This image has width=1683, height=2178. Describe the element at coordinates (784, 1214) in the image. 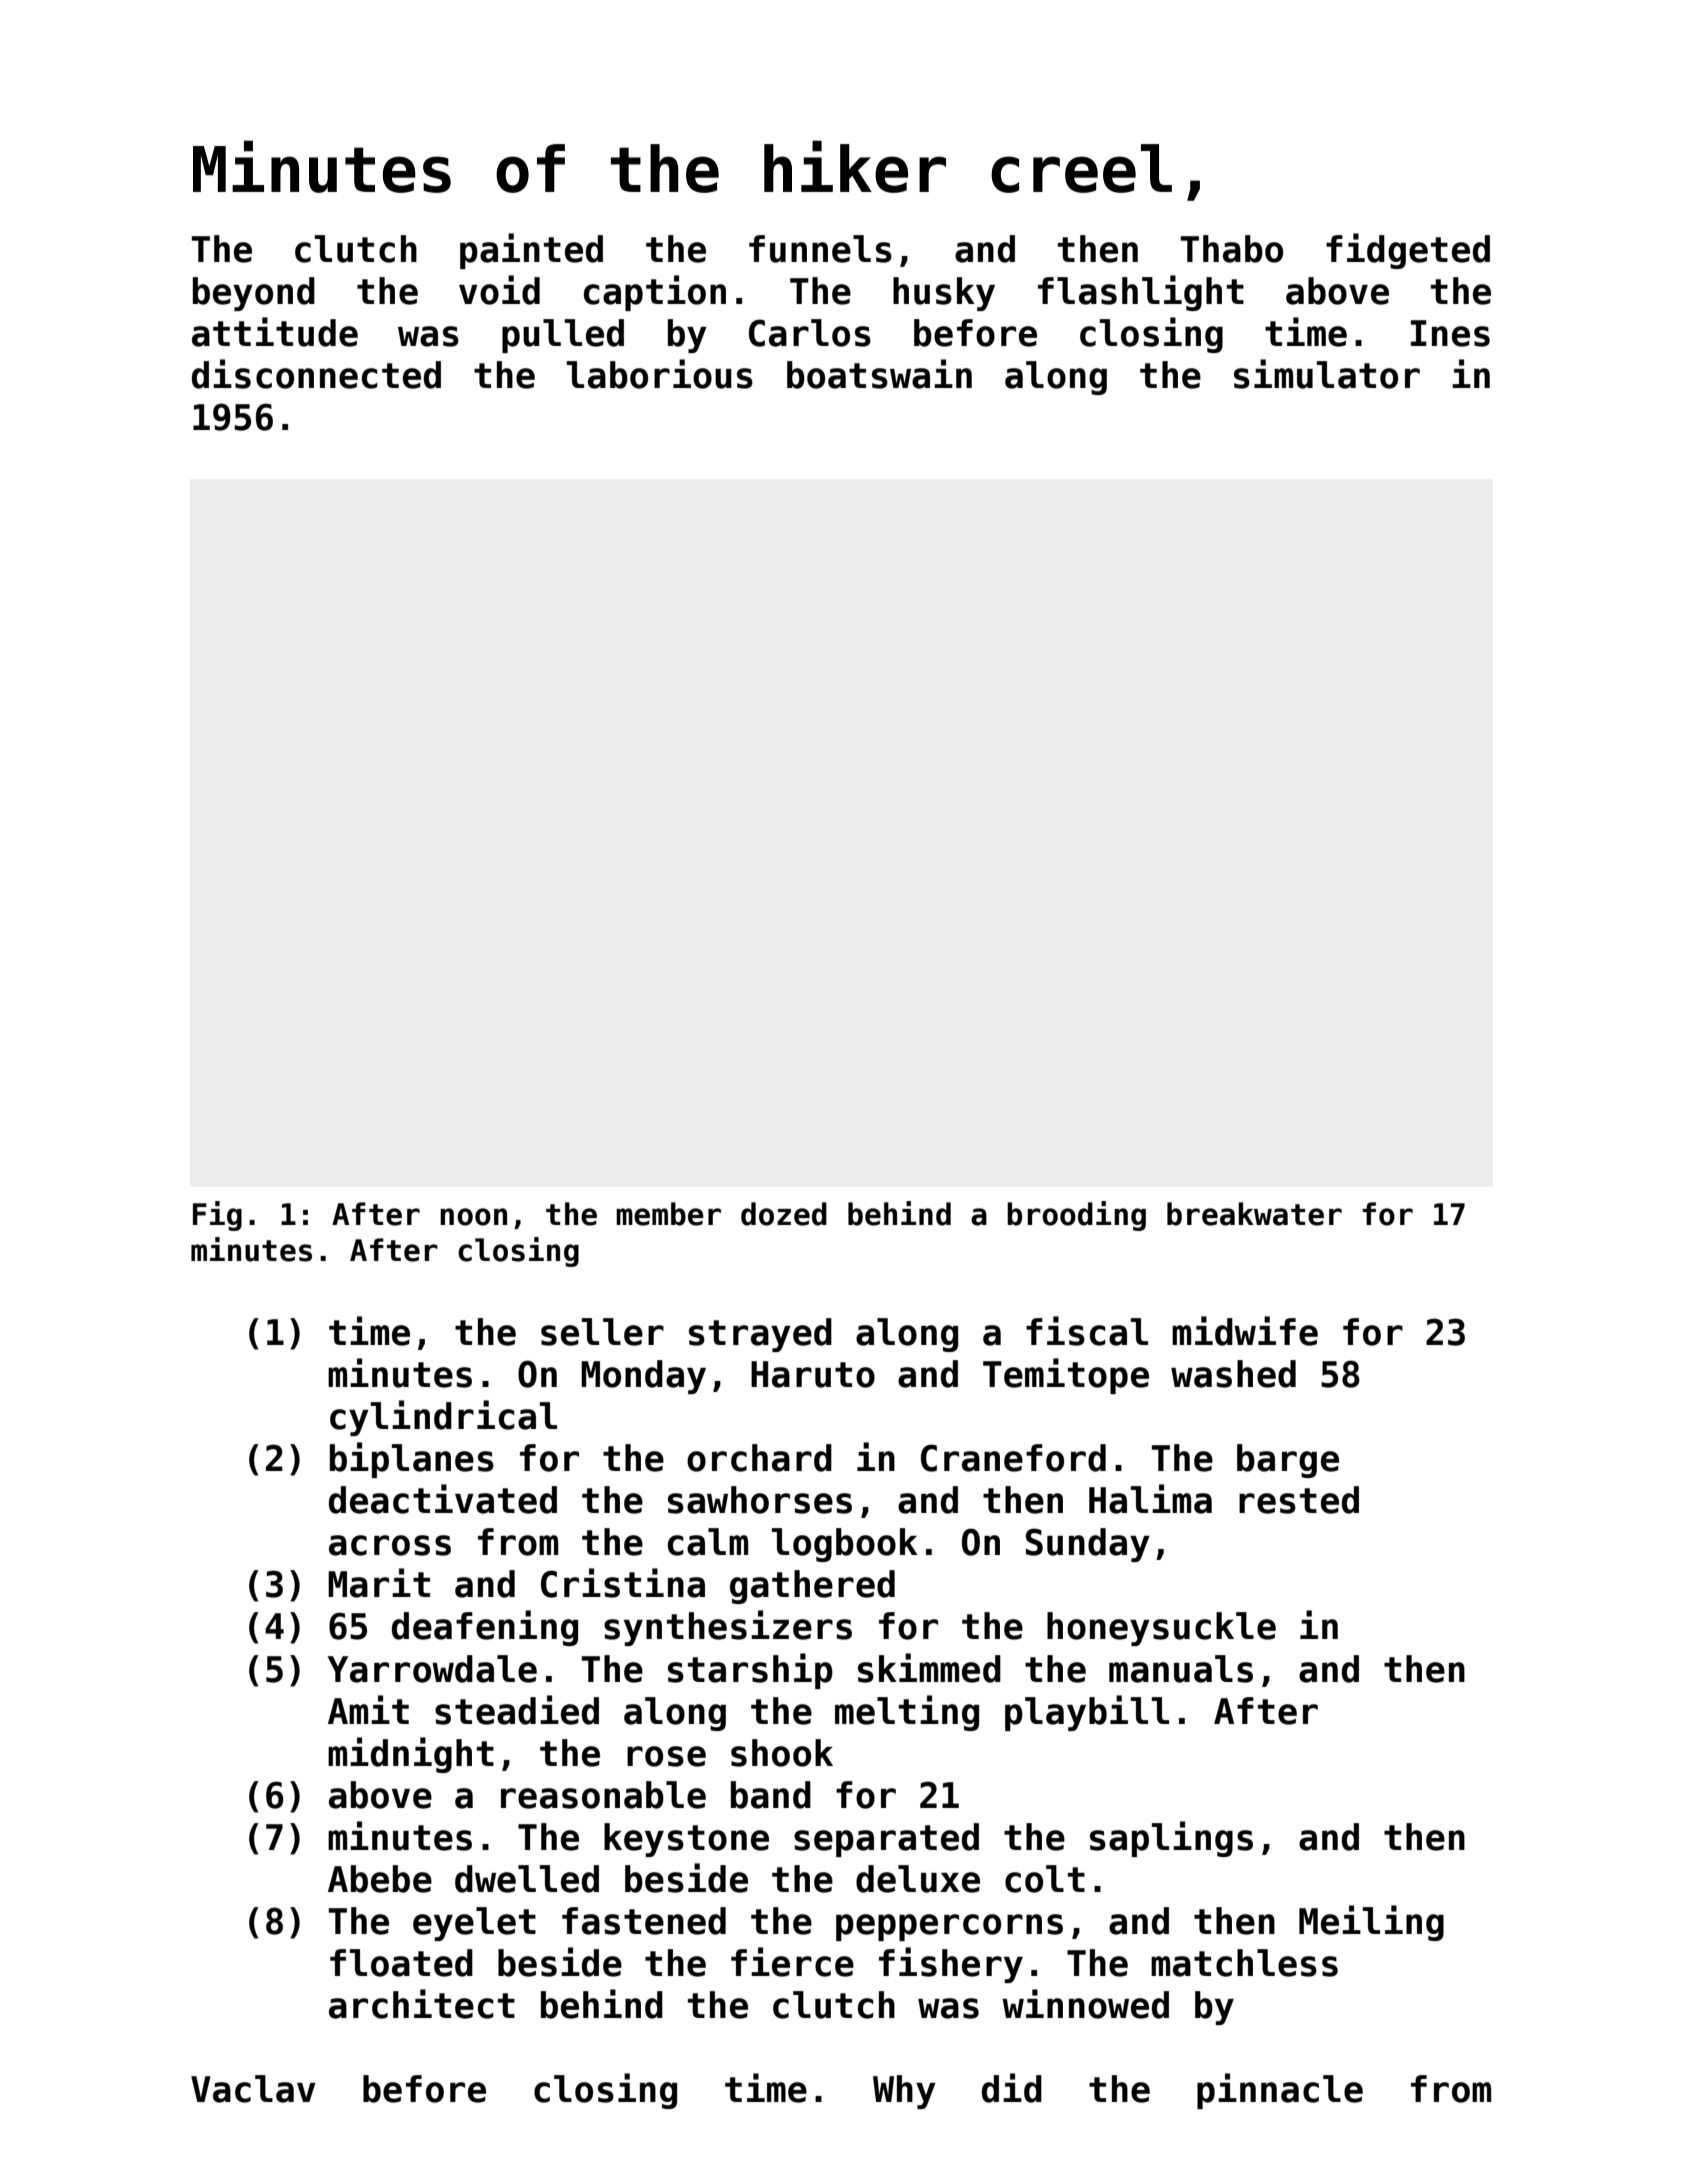

I see `dozed` at that location.
